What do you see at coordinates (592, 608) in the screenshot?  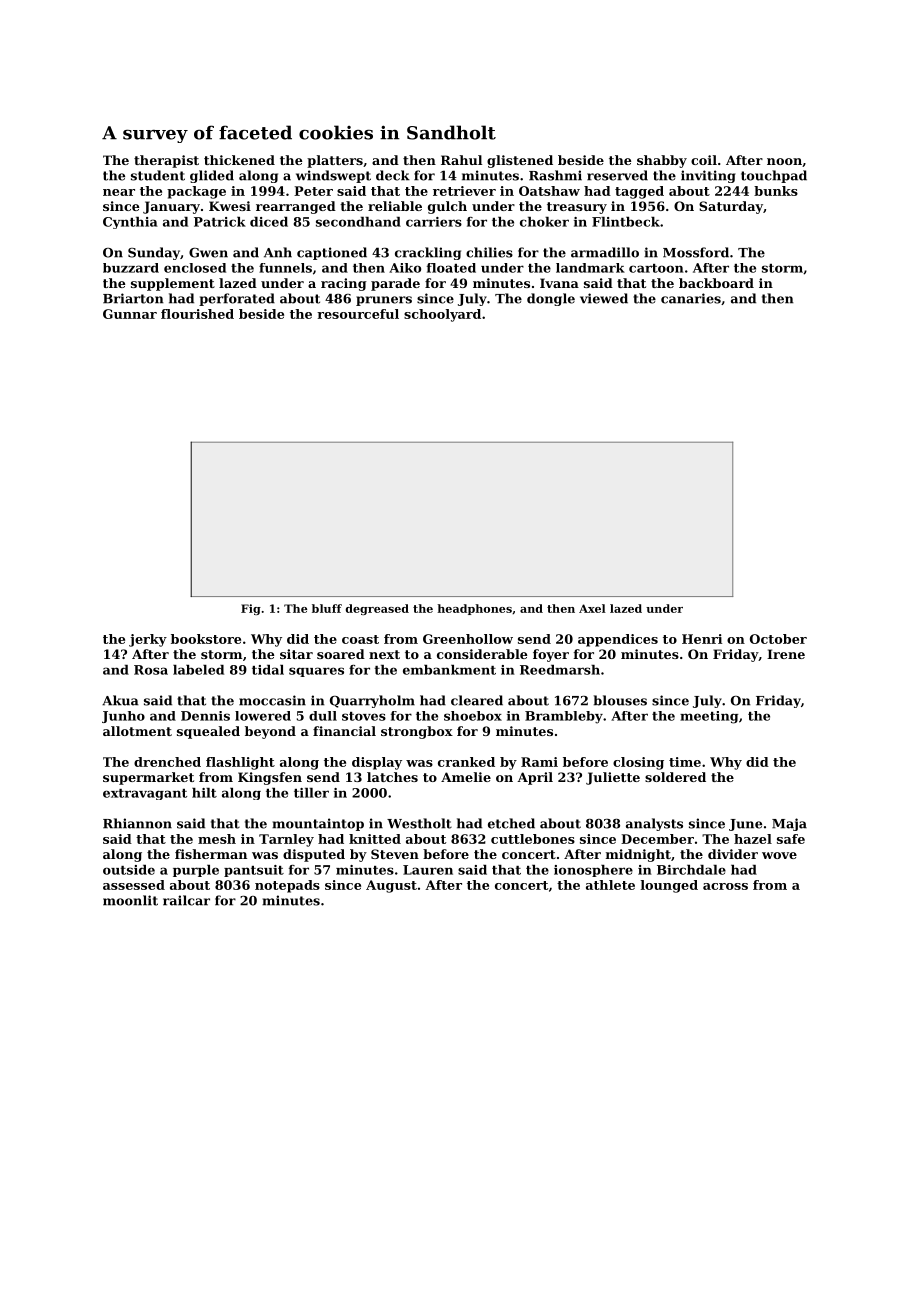 I see `Axel` at bounding box center [592, 608].
